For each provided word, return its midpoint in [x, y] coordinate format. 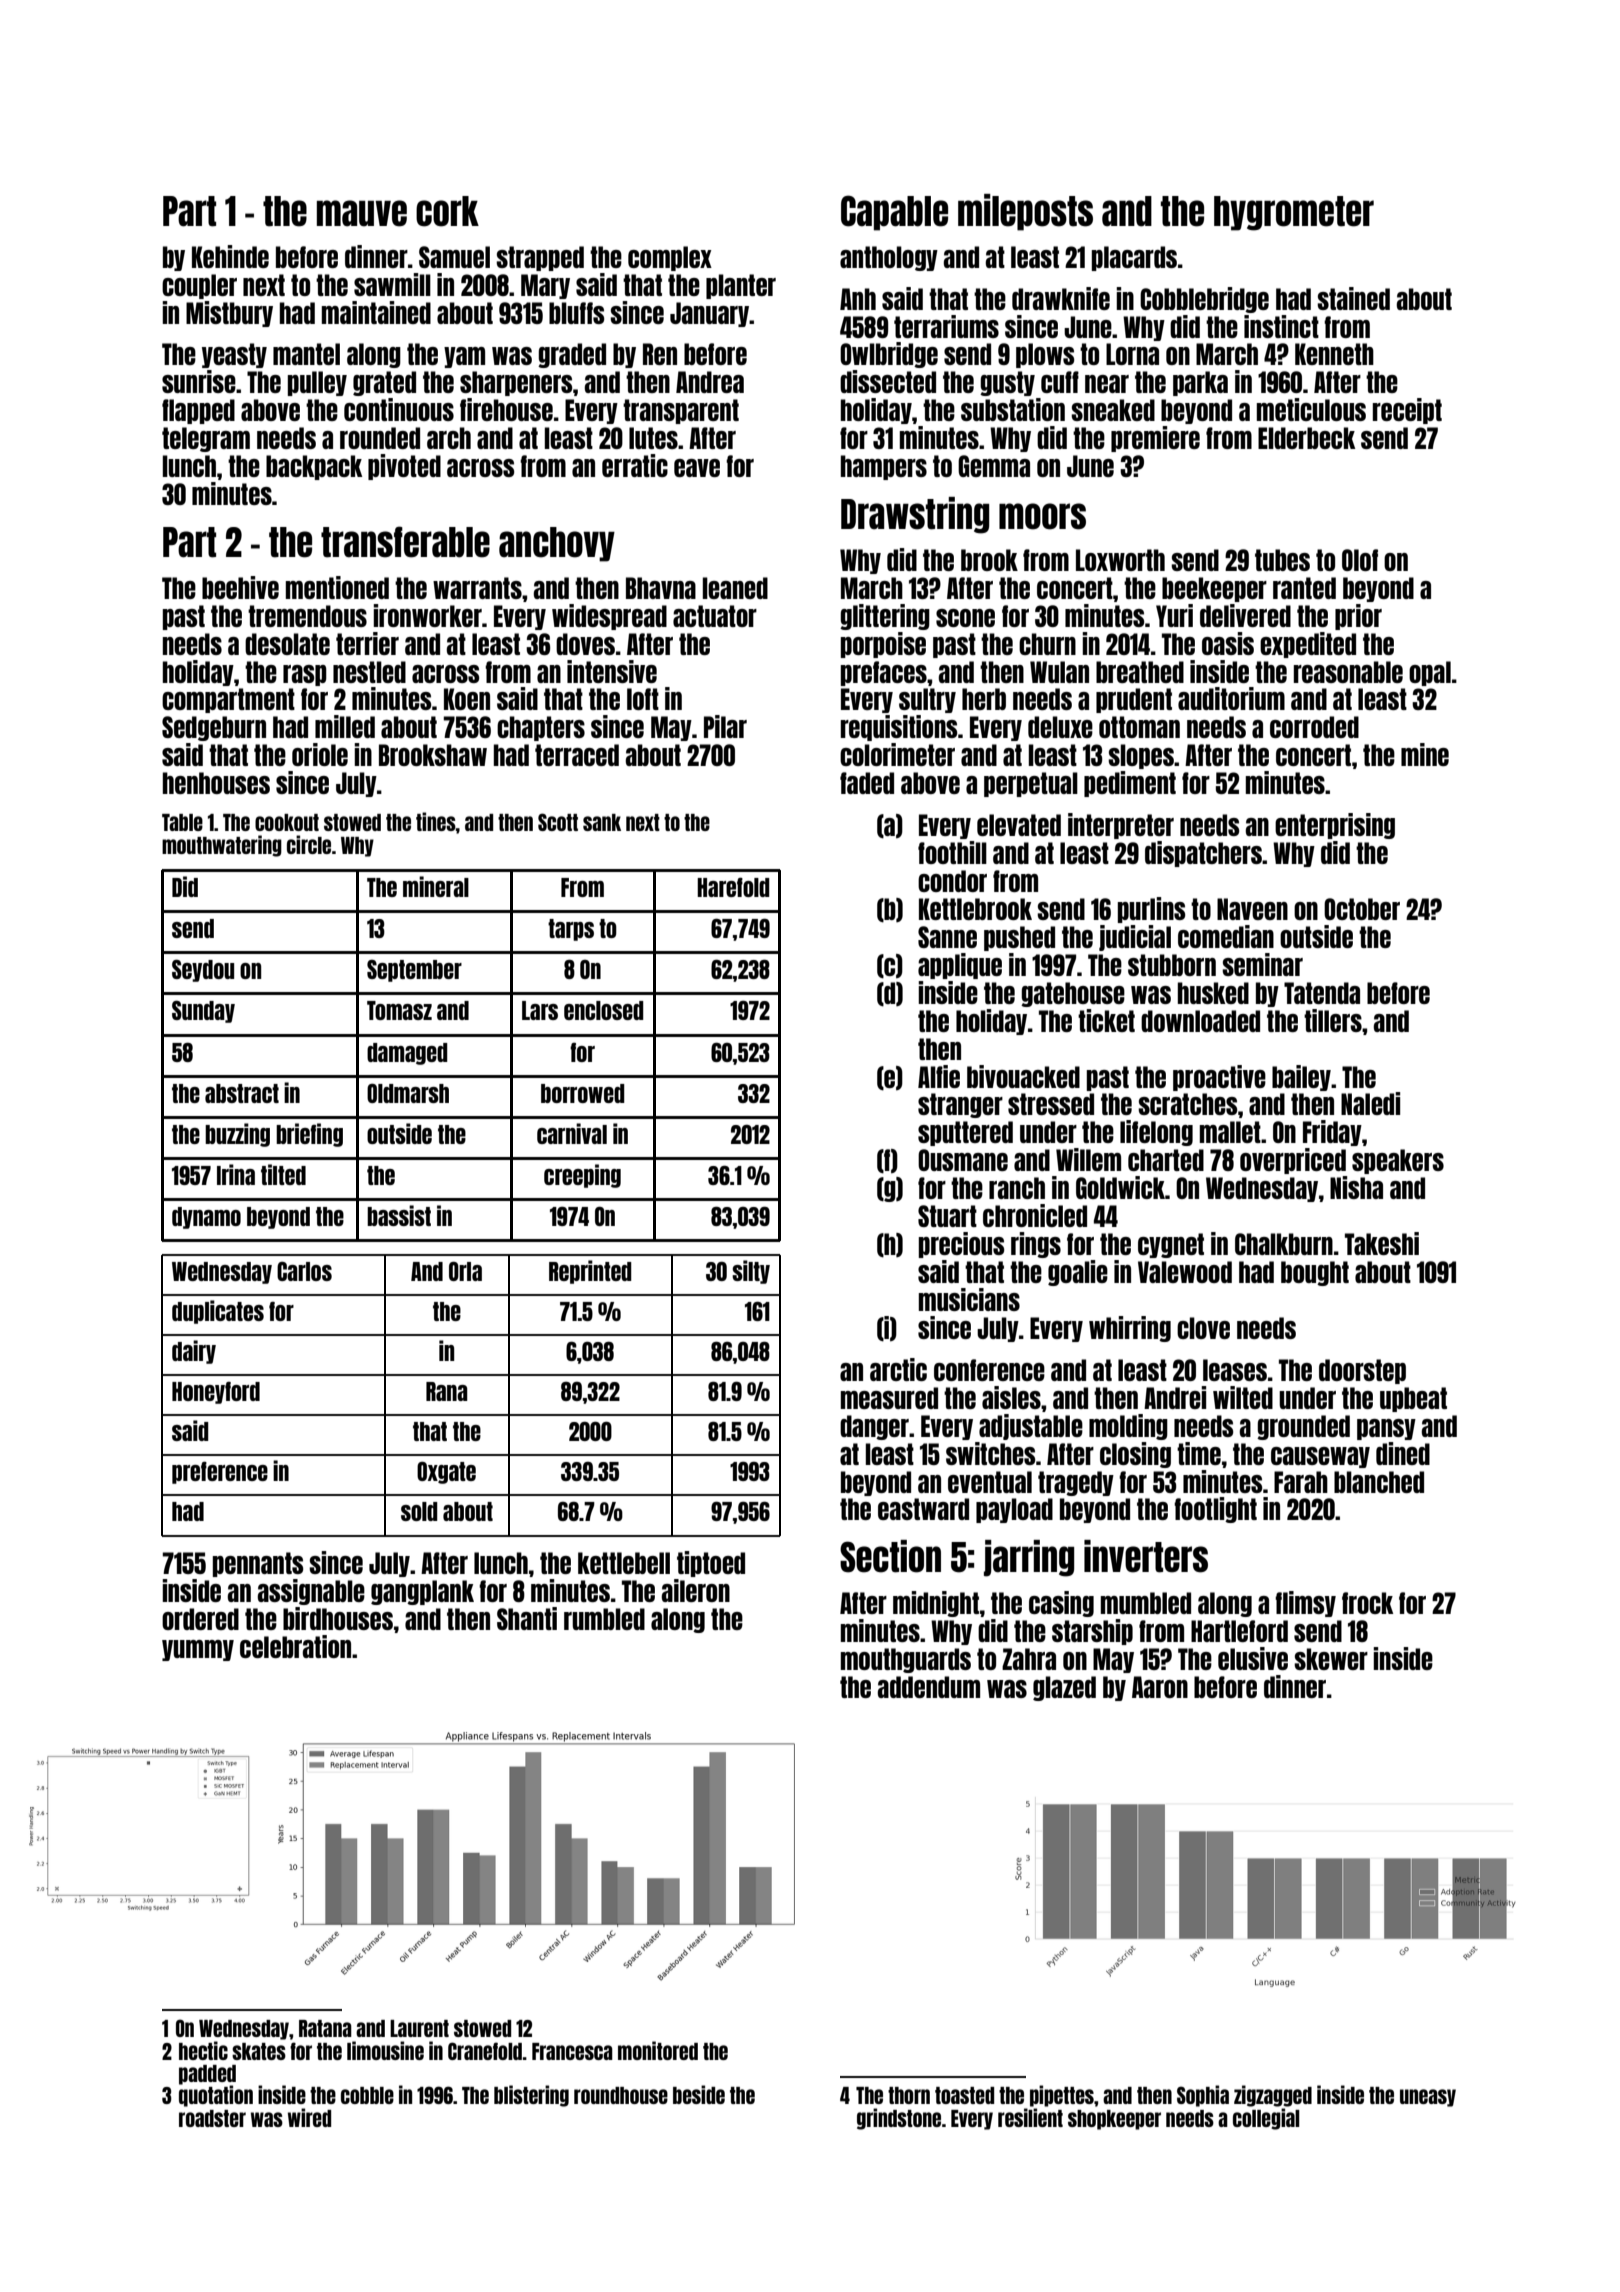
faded [867, 783]
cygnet [1171, 1245]
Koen [467, 699]
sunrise [199, 381]
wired [309, 2117]
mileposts [1025, 212]
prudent [1134, 700]
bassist [399, 1215]
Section [890, 1556]
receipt [1407, 411]
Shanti [527, 1618]
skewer [1331, 1659]
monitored [658, 2050]
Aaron [1160, 1687]
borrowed [582, 1093]
